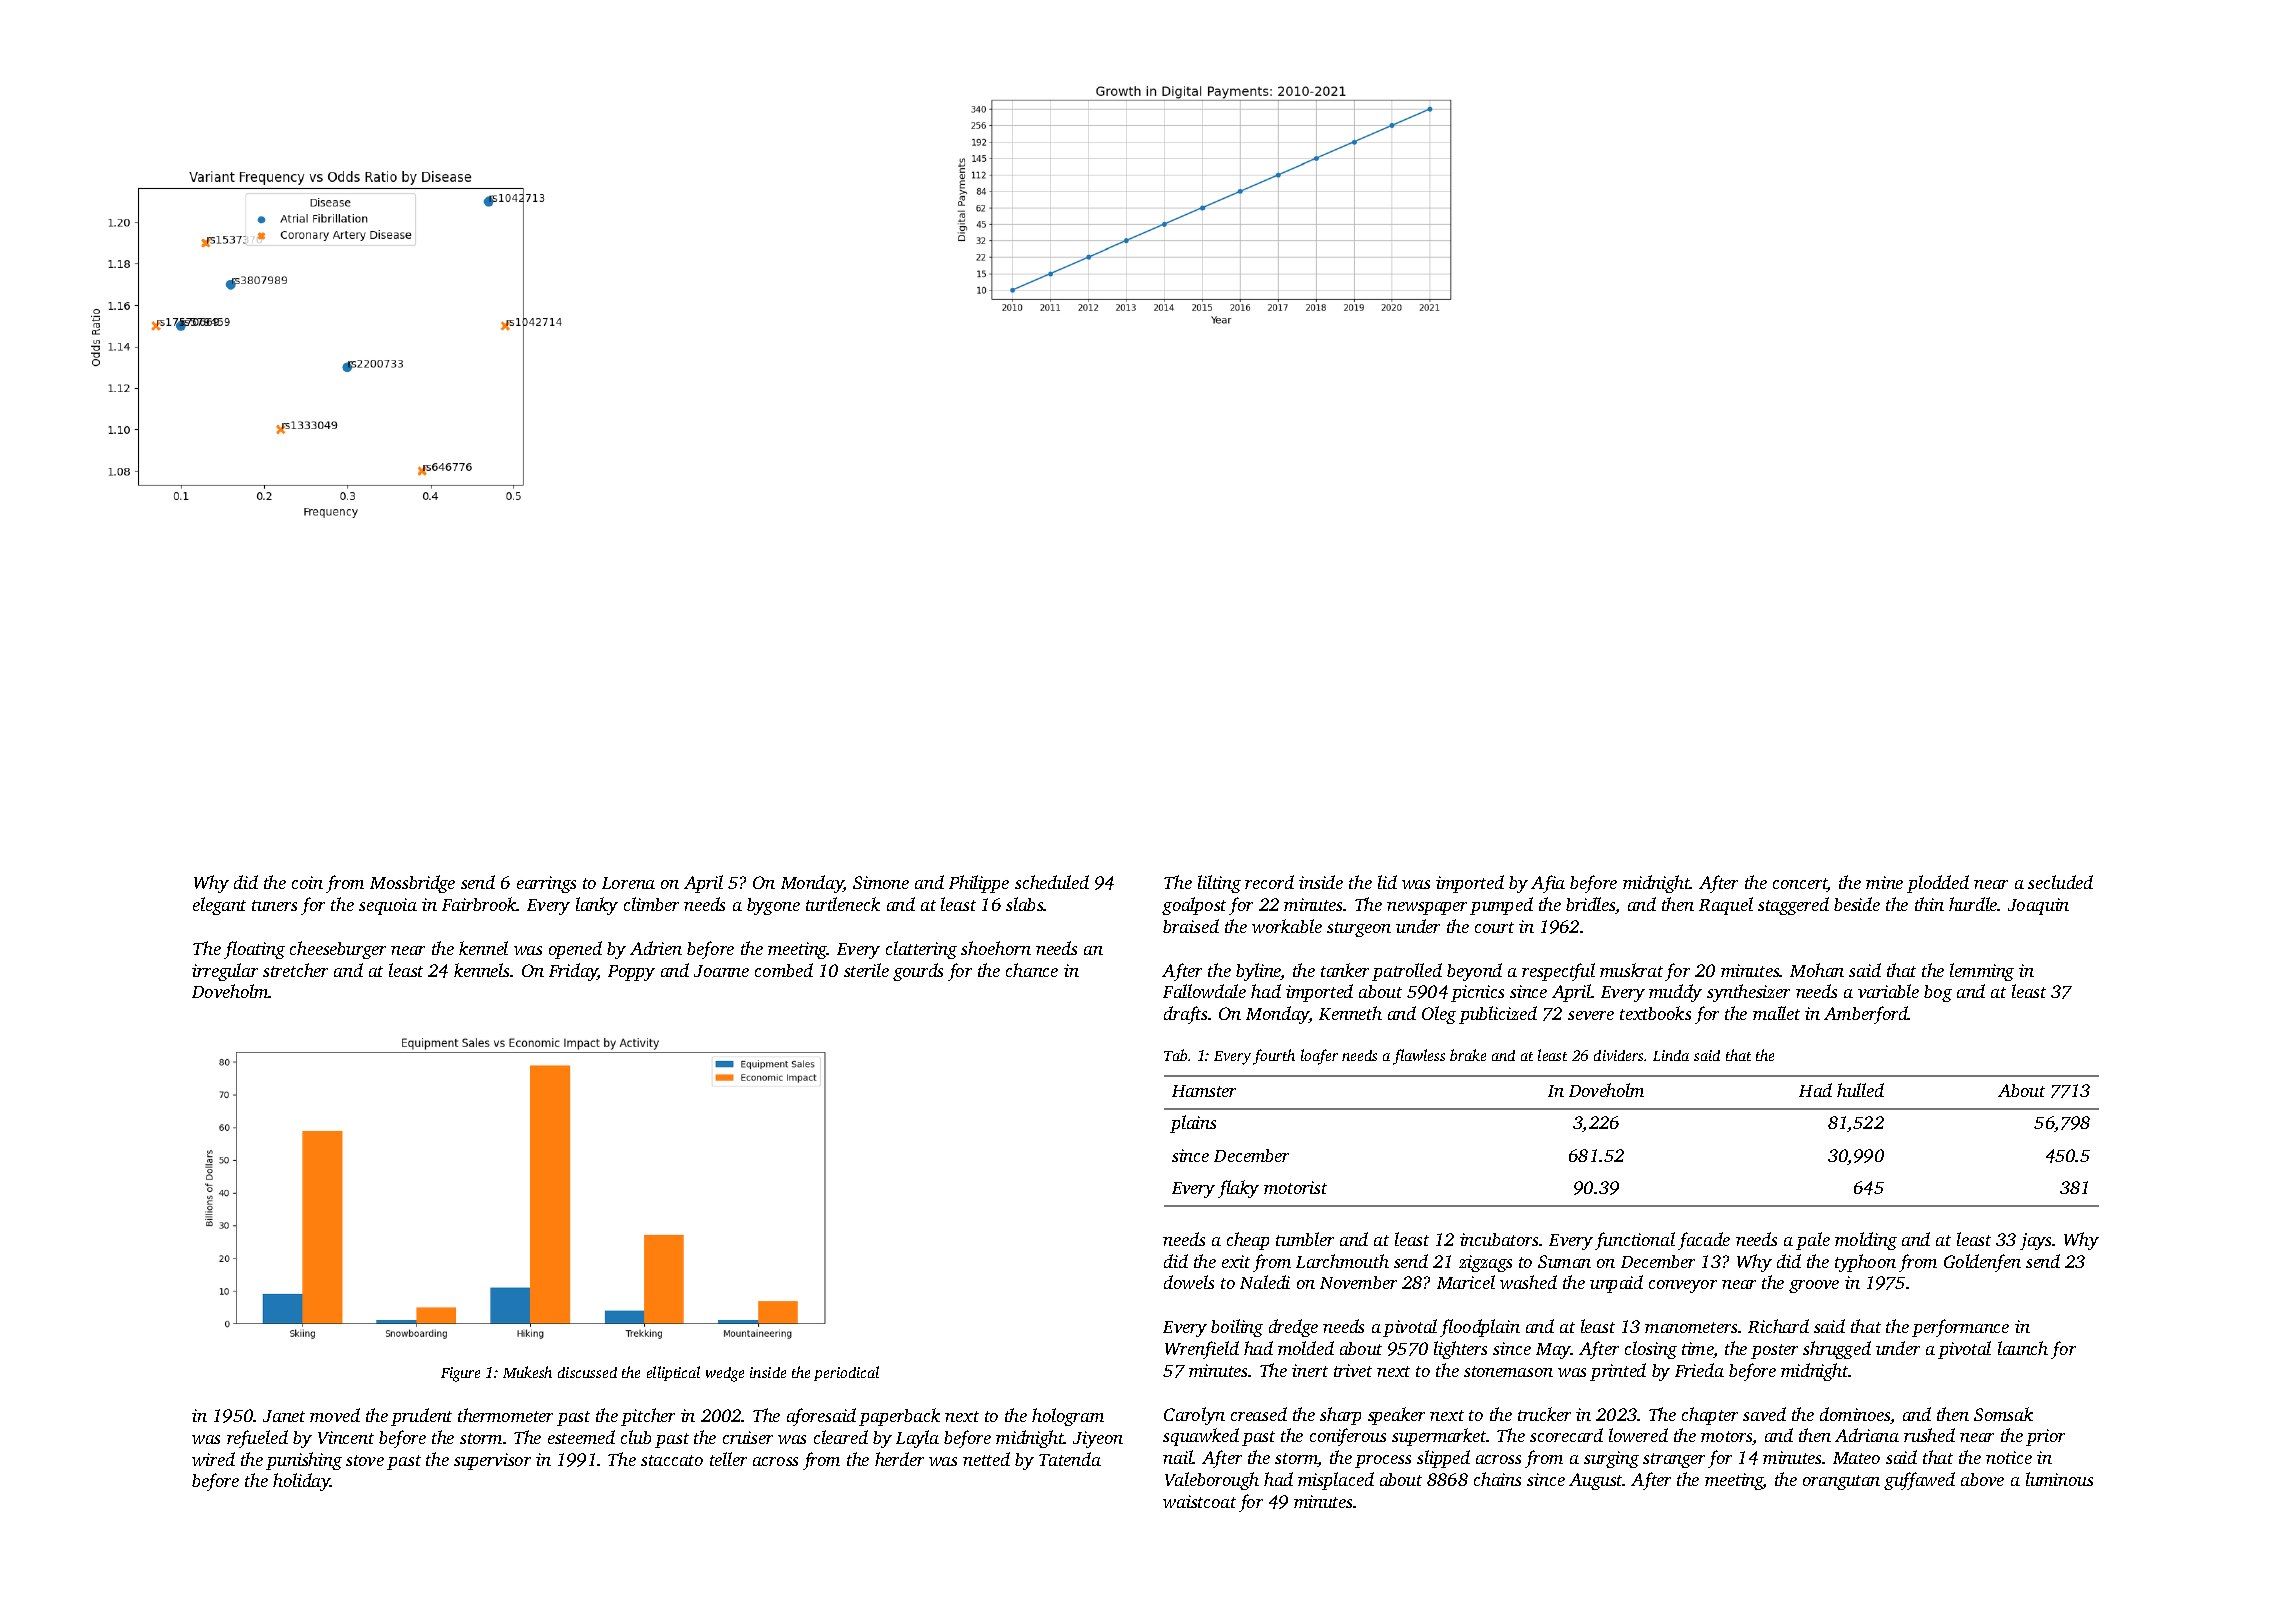 The height and width of the screenshot is (1620, 2292). What do you see at coordinates (986, 1459) in the screenshot?
I see `netted` at bounding box center [986, 1459].
